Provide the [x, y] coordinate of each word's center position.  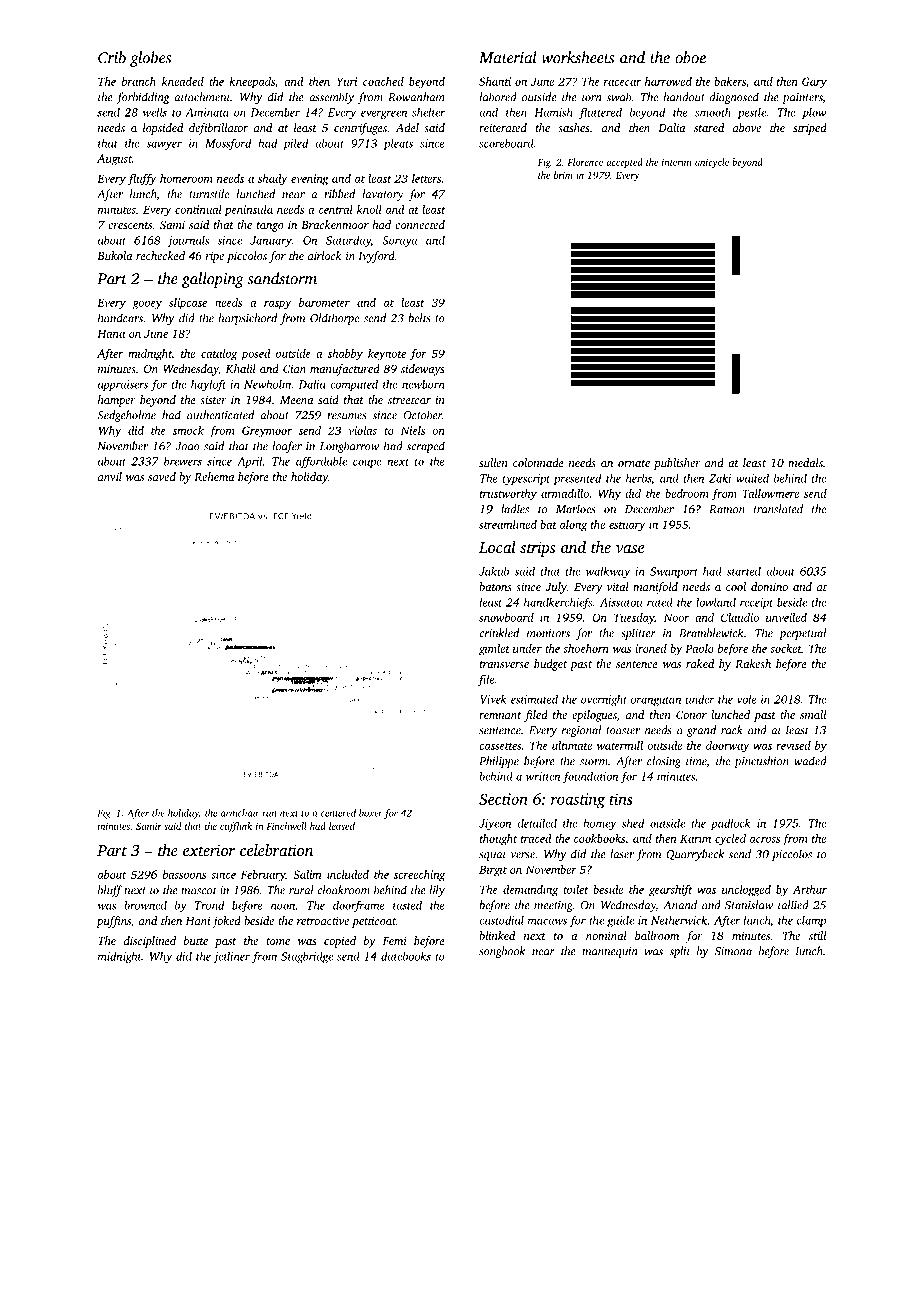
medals [805, 462]
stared [709, 127]
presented [577, 479]
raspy [278, 305]
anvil [110, 476]
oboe [690, 57]
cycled [730, 840]
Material [508, 57]
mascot [199, 891]
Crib [112, 57]
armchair [240, 813]
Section [503, 799]
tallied [793, 905]
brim [563, 175]
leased [342, 826]
